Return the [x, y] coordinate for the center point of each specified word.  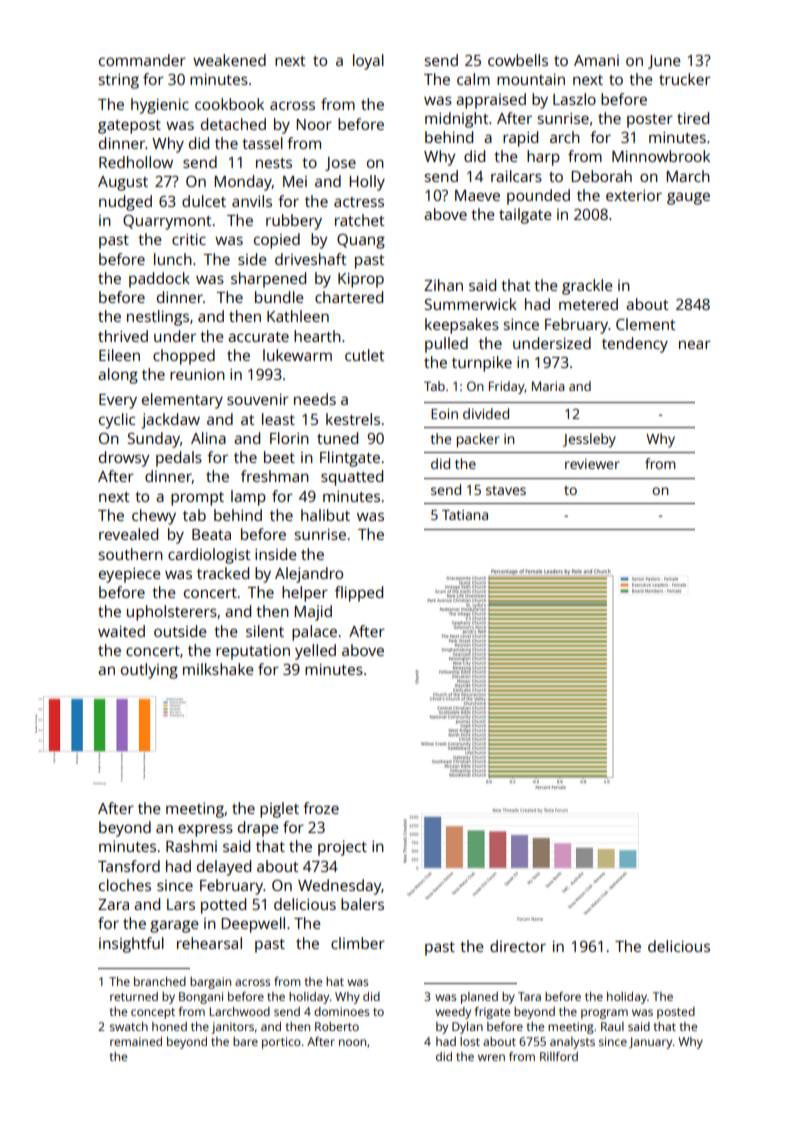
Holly [367, 183]
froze [321, 808]
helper [305, 594]
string [119, 81]
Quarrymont [167, 222]
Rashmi [191, 846]
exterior [634, 195]
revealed [128, 534]
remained [136, 1041]
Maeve [477, 195]
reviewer [592, 464]
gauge [688, 198]
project [342, 848]
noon [352, 1042]
